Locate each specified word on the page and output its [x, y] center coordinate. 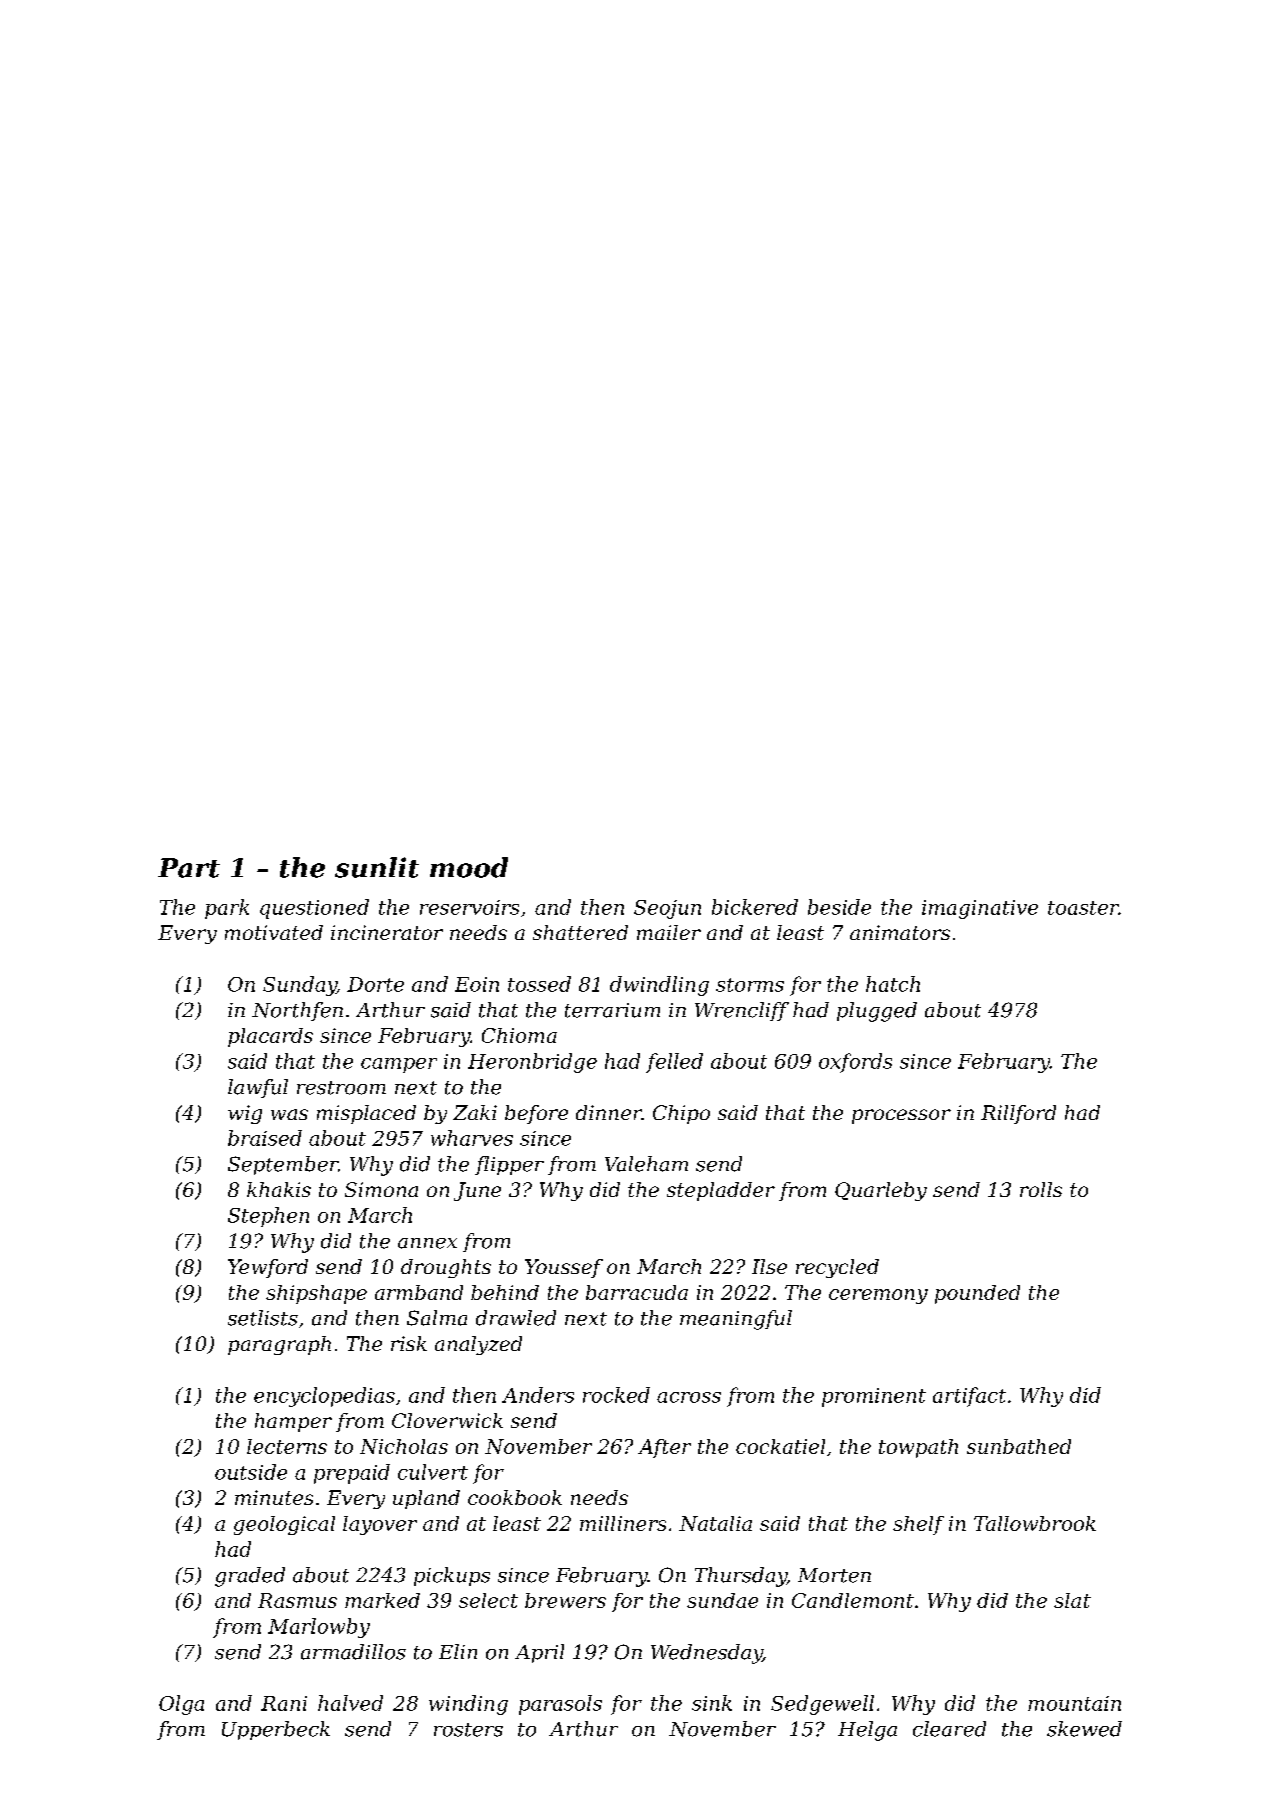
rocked [616, 1395]
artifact [969, 1397]
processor [901, 1116]
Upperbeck [276, 1730]
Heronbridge [532, 1063]
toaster [1083, 908]
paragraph [279, 1345]
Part [189, 868]
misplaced [366, 1114]
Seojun [667, 909]
